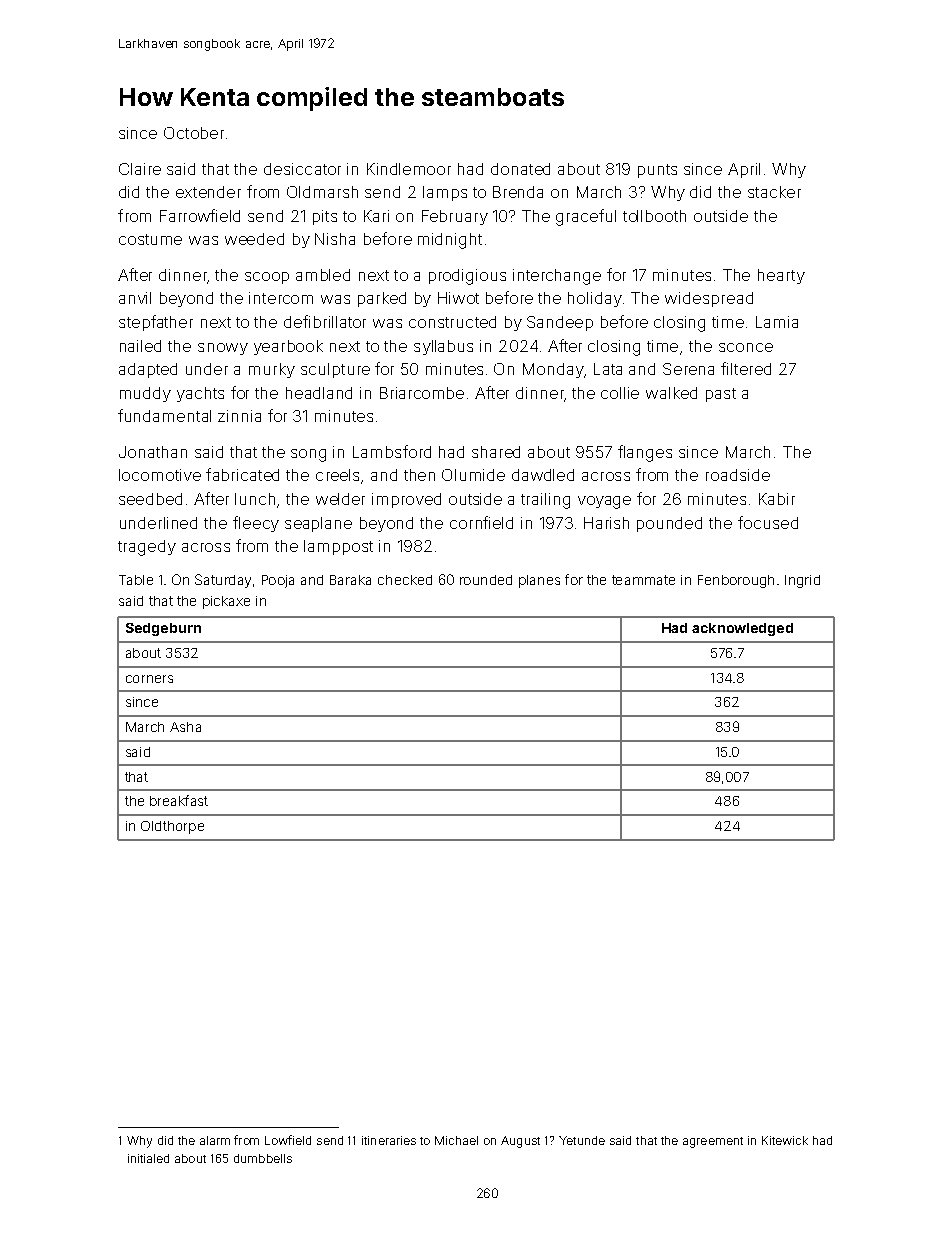 This image has width=952, height=1233. Describe the element at coordinates (736, 581) in the image. I see `Fenborough` at that location.
